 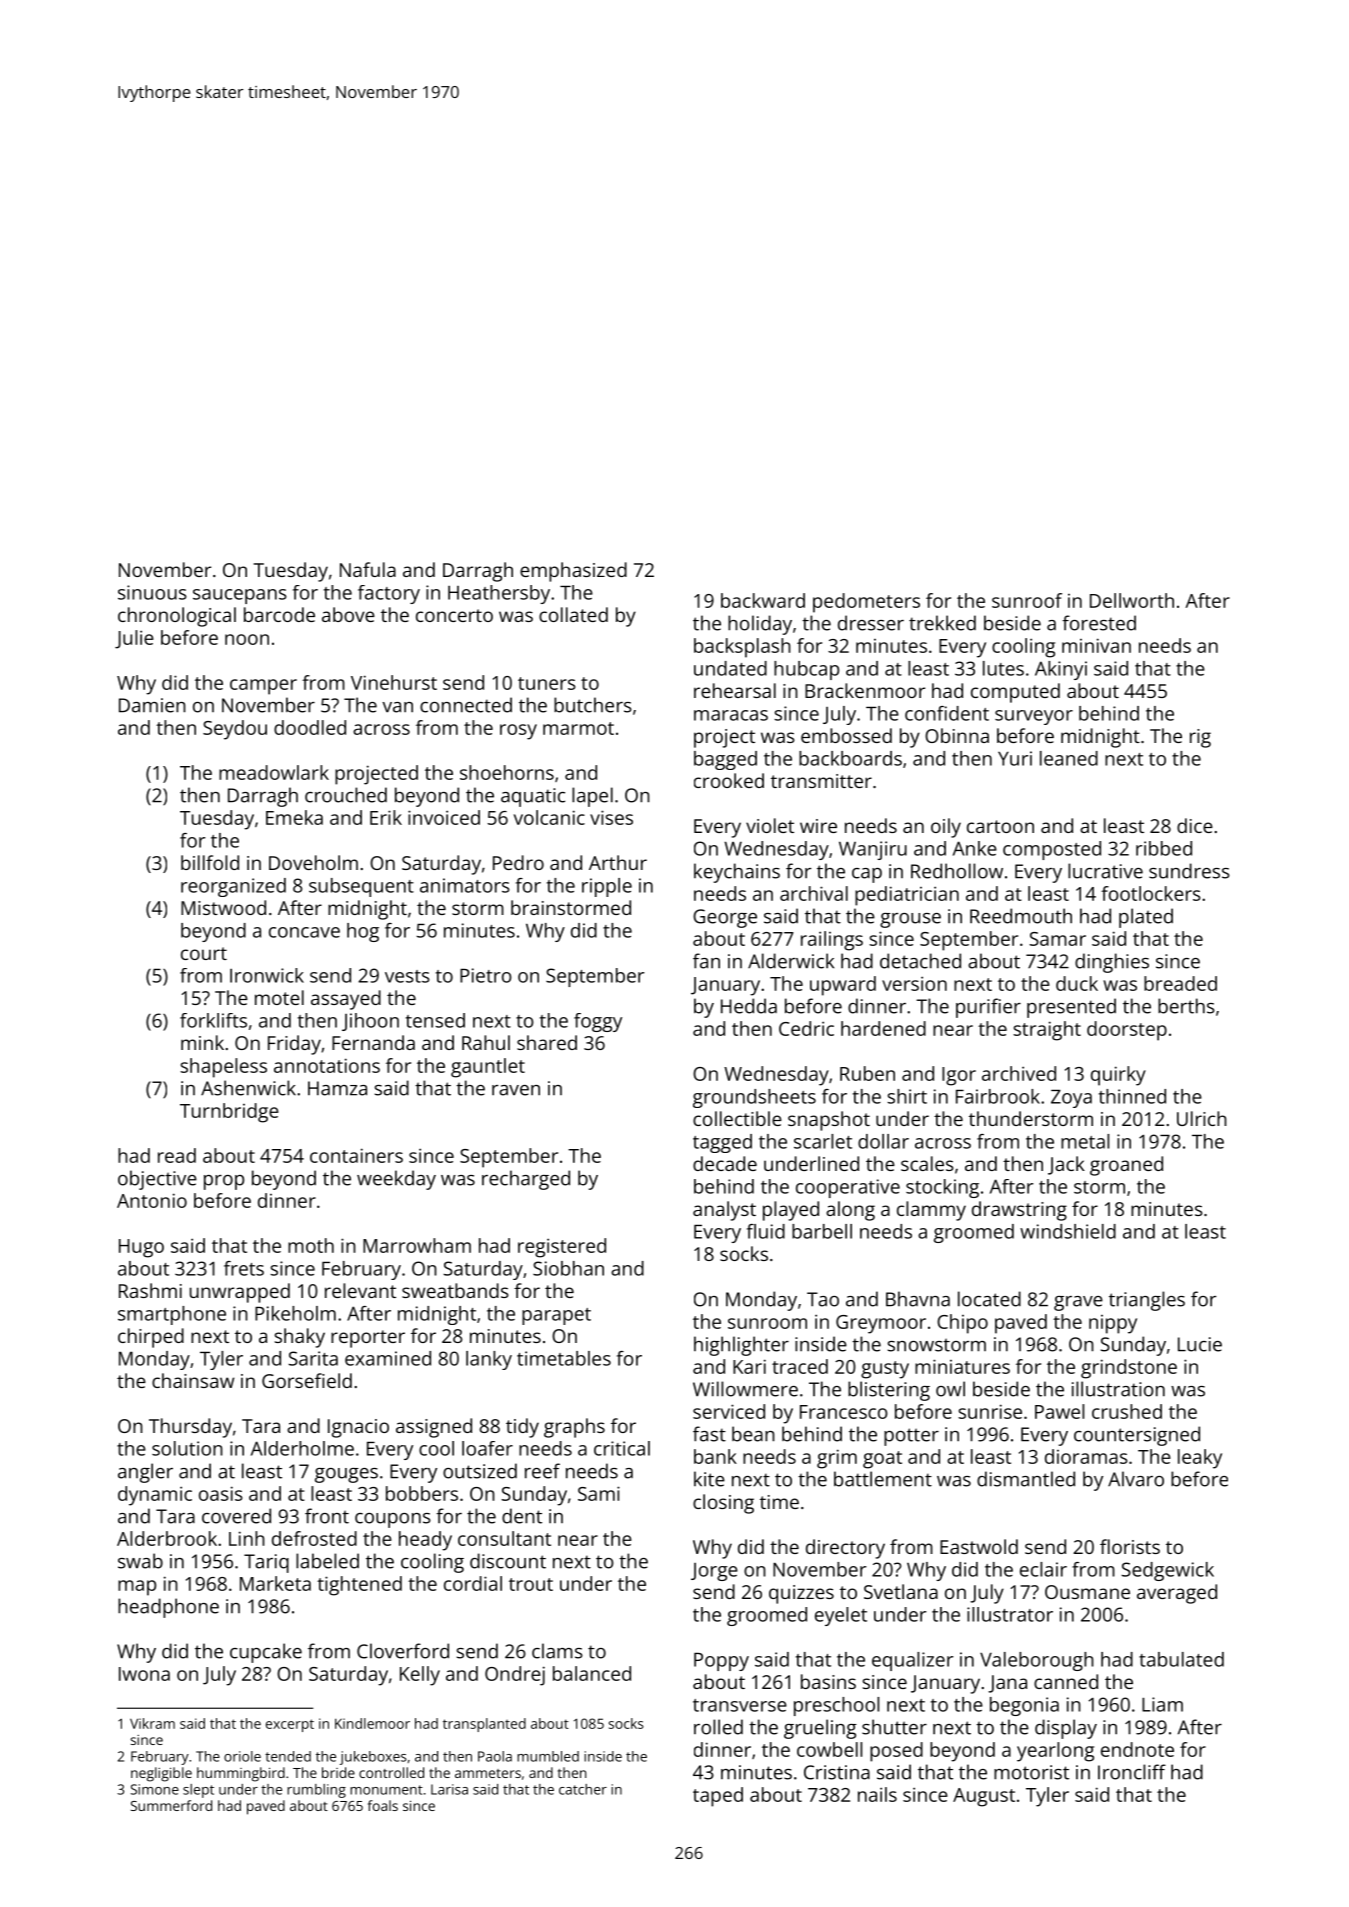 What do you see at coordinates (368, 569) in the screenshot?
I see `Nafula` at bounding box center [368, 569].
